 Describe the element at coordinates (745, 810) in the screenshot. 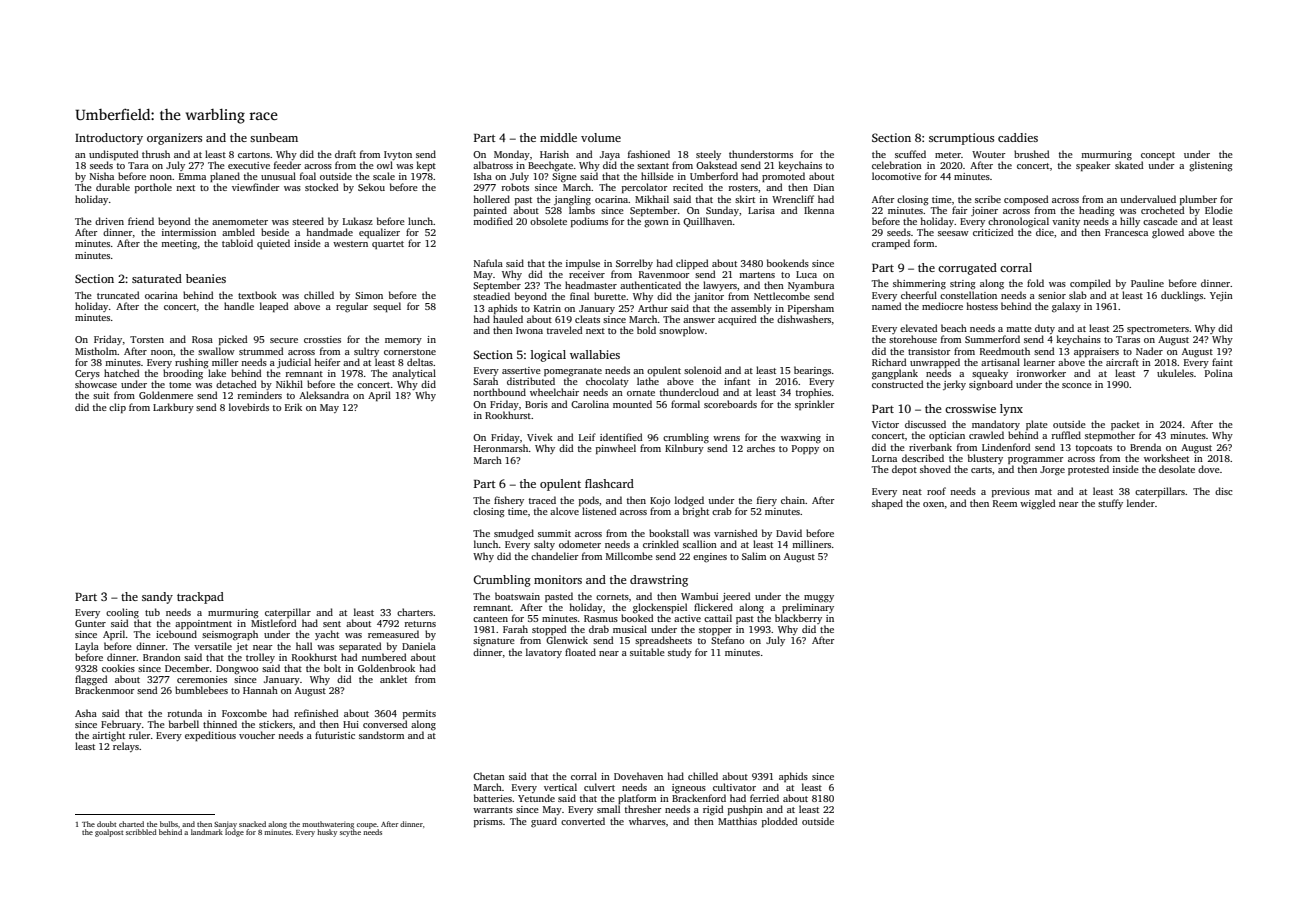

I see `pushpin` at that location.
